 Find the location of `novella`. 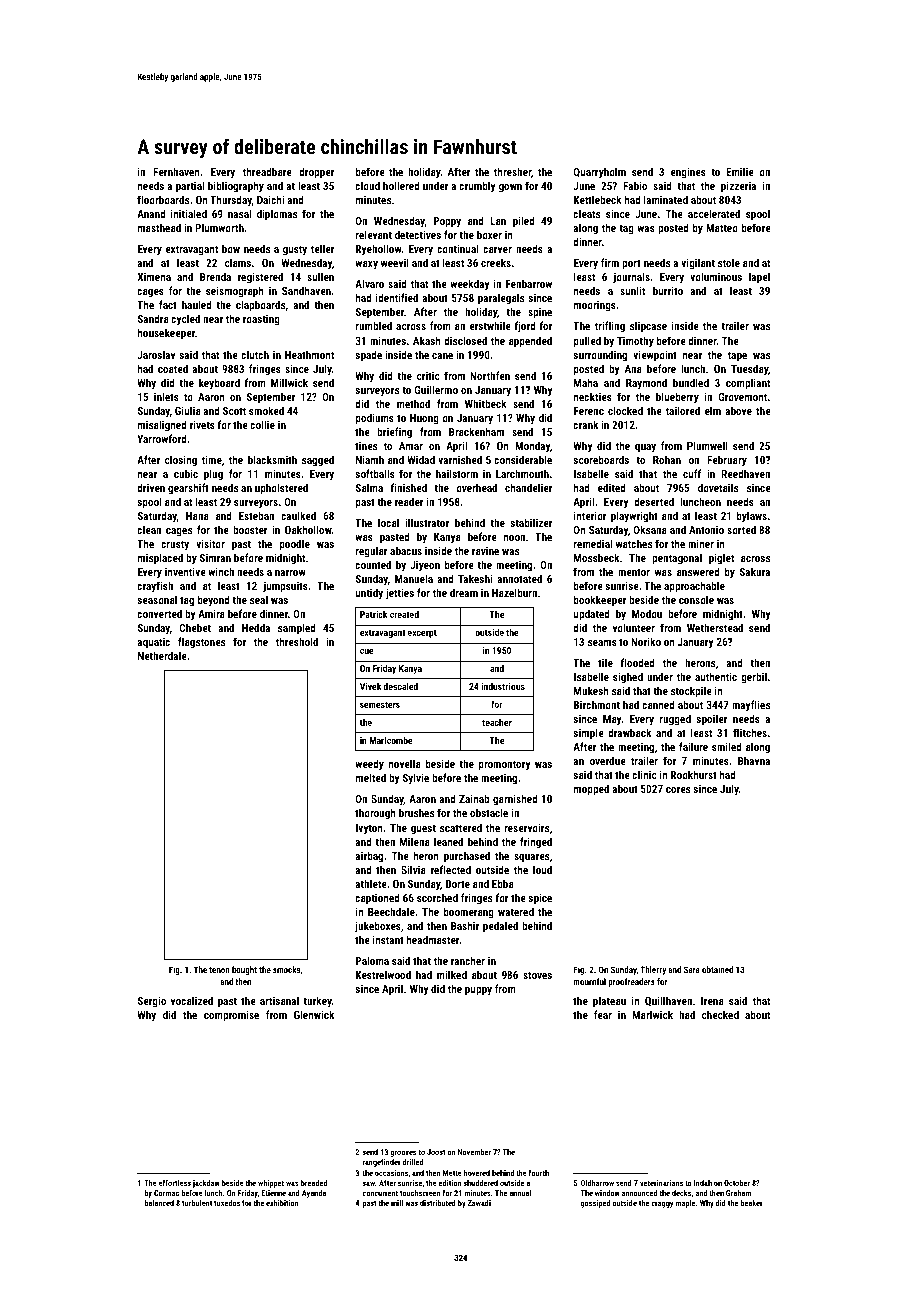

novella is located at coordinates (405, 763).
